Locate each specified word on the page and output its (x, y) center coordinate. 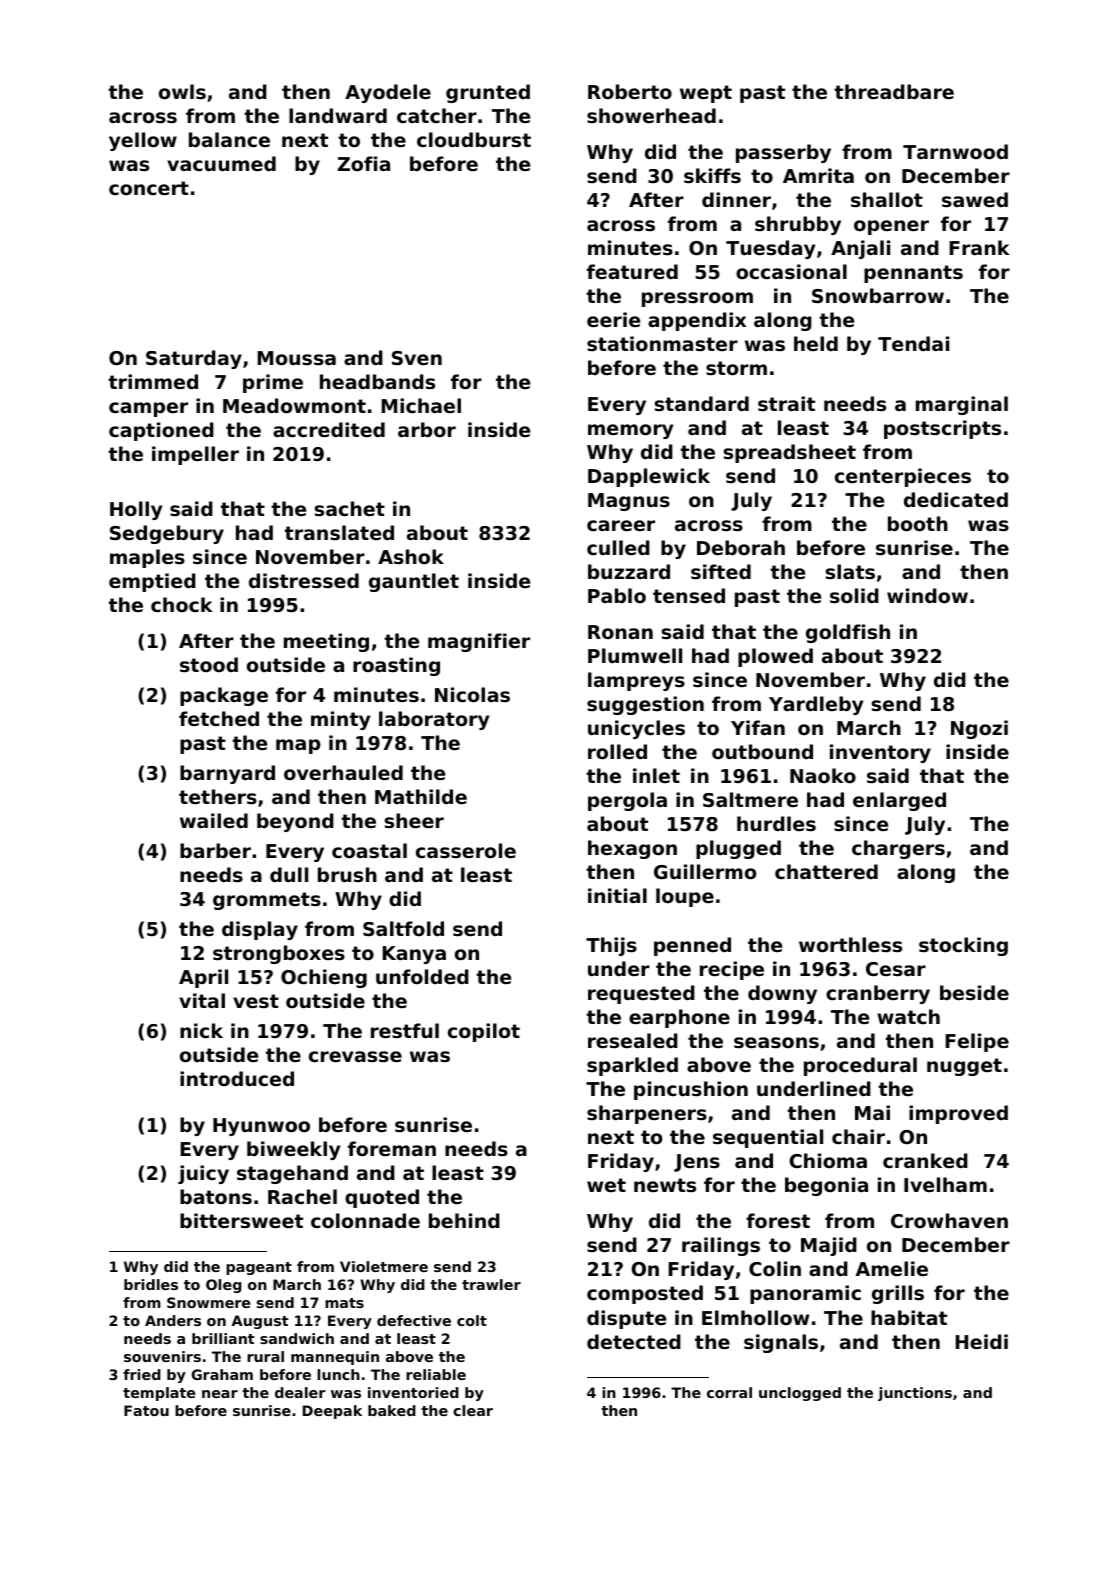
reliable (436, 1374)
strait (786, 403)
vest (256, 1001)
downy (782, 994)
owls (182, 91)
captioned (161, 431)
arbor (427, 429)
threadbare (894, 91)
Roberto (630, 91)
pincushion (691, 1090)
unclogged (800, 1394)
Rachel (302, 1196)
